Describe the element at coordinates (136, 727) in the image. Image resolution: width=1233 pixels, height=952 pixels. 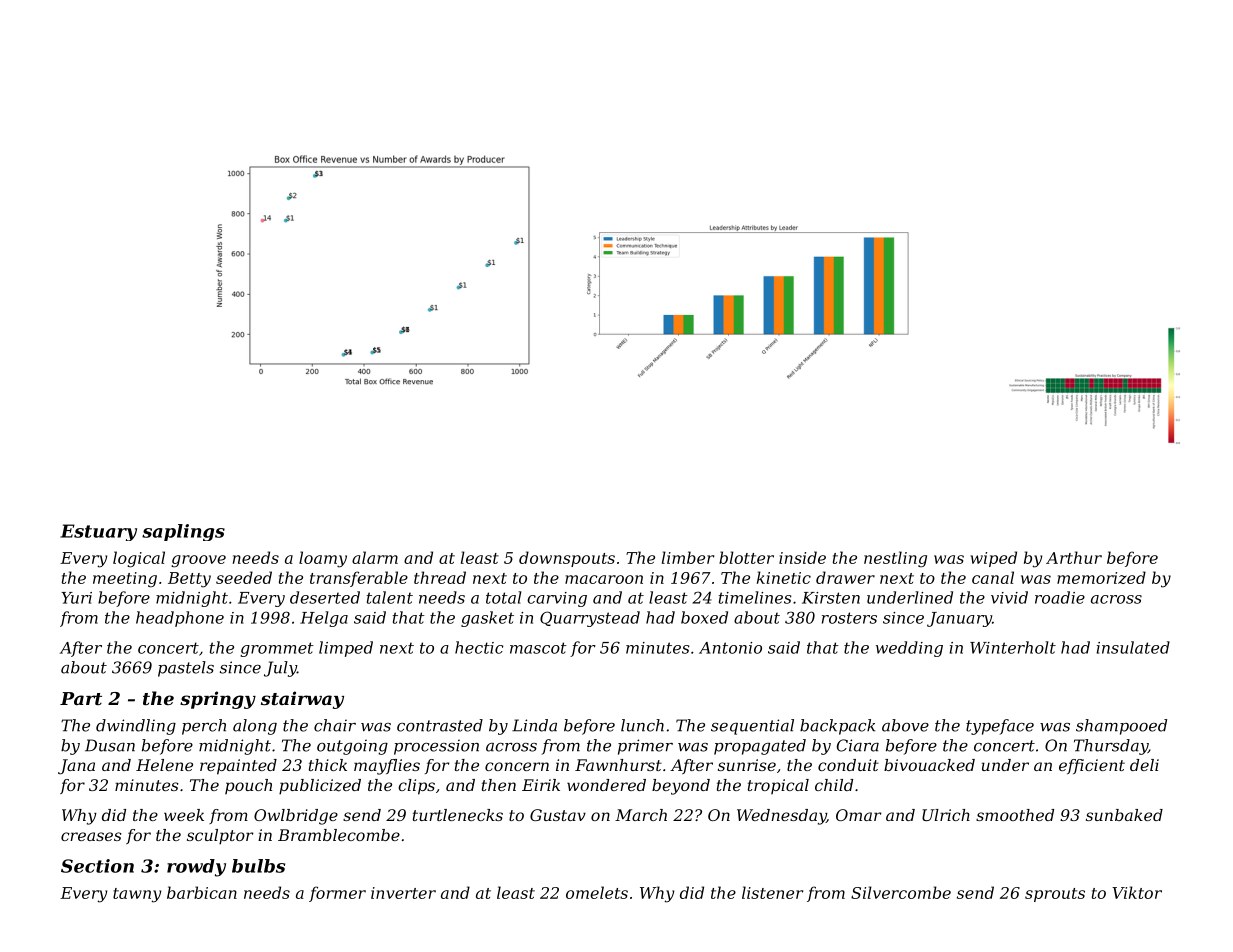
I see `dwindling` at that location.
